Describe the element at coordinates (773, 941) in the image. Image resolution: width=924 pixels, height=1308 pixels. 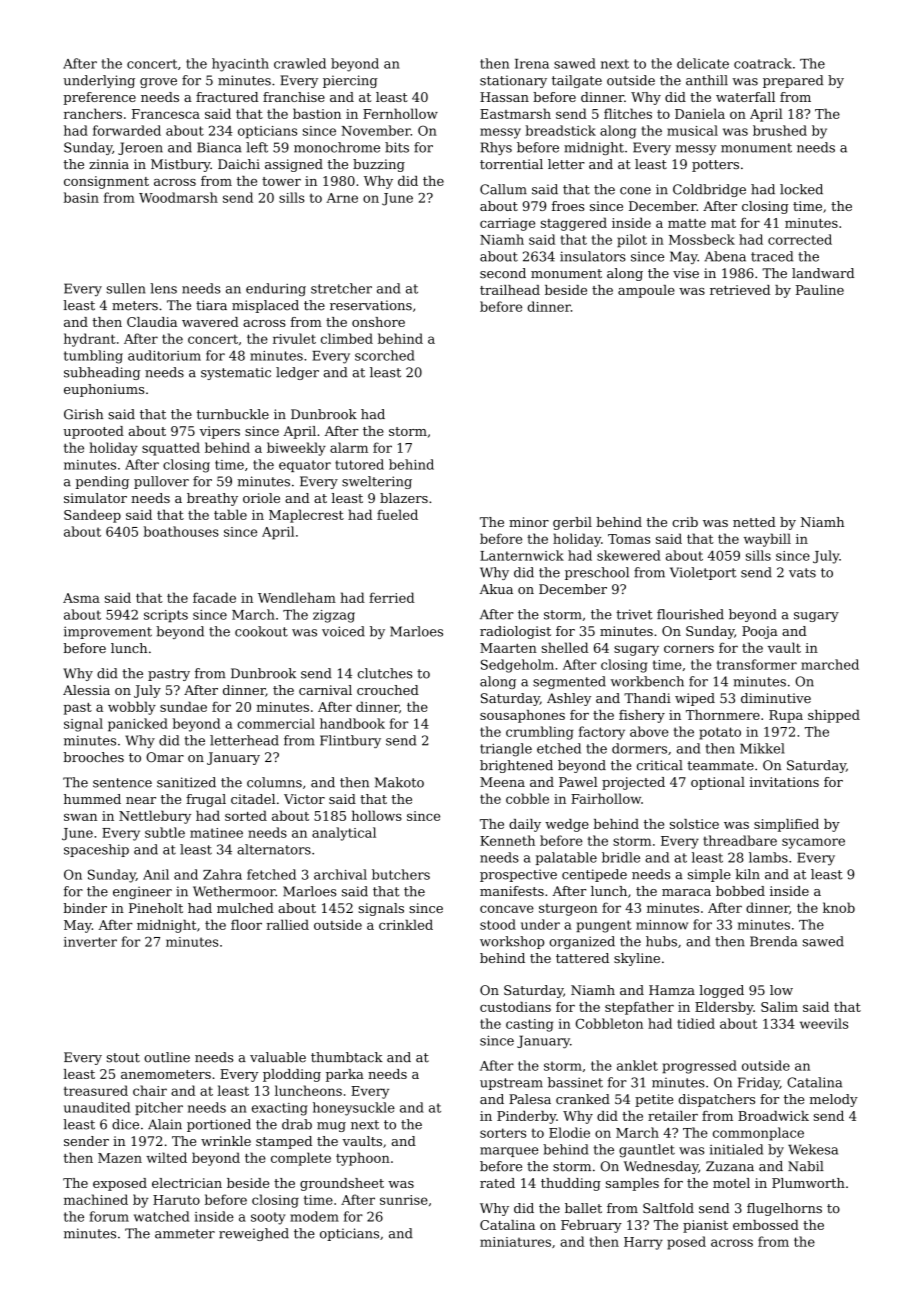
I see `Brenda` at that location.
